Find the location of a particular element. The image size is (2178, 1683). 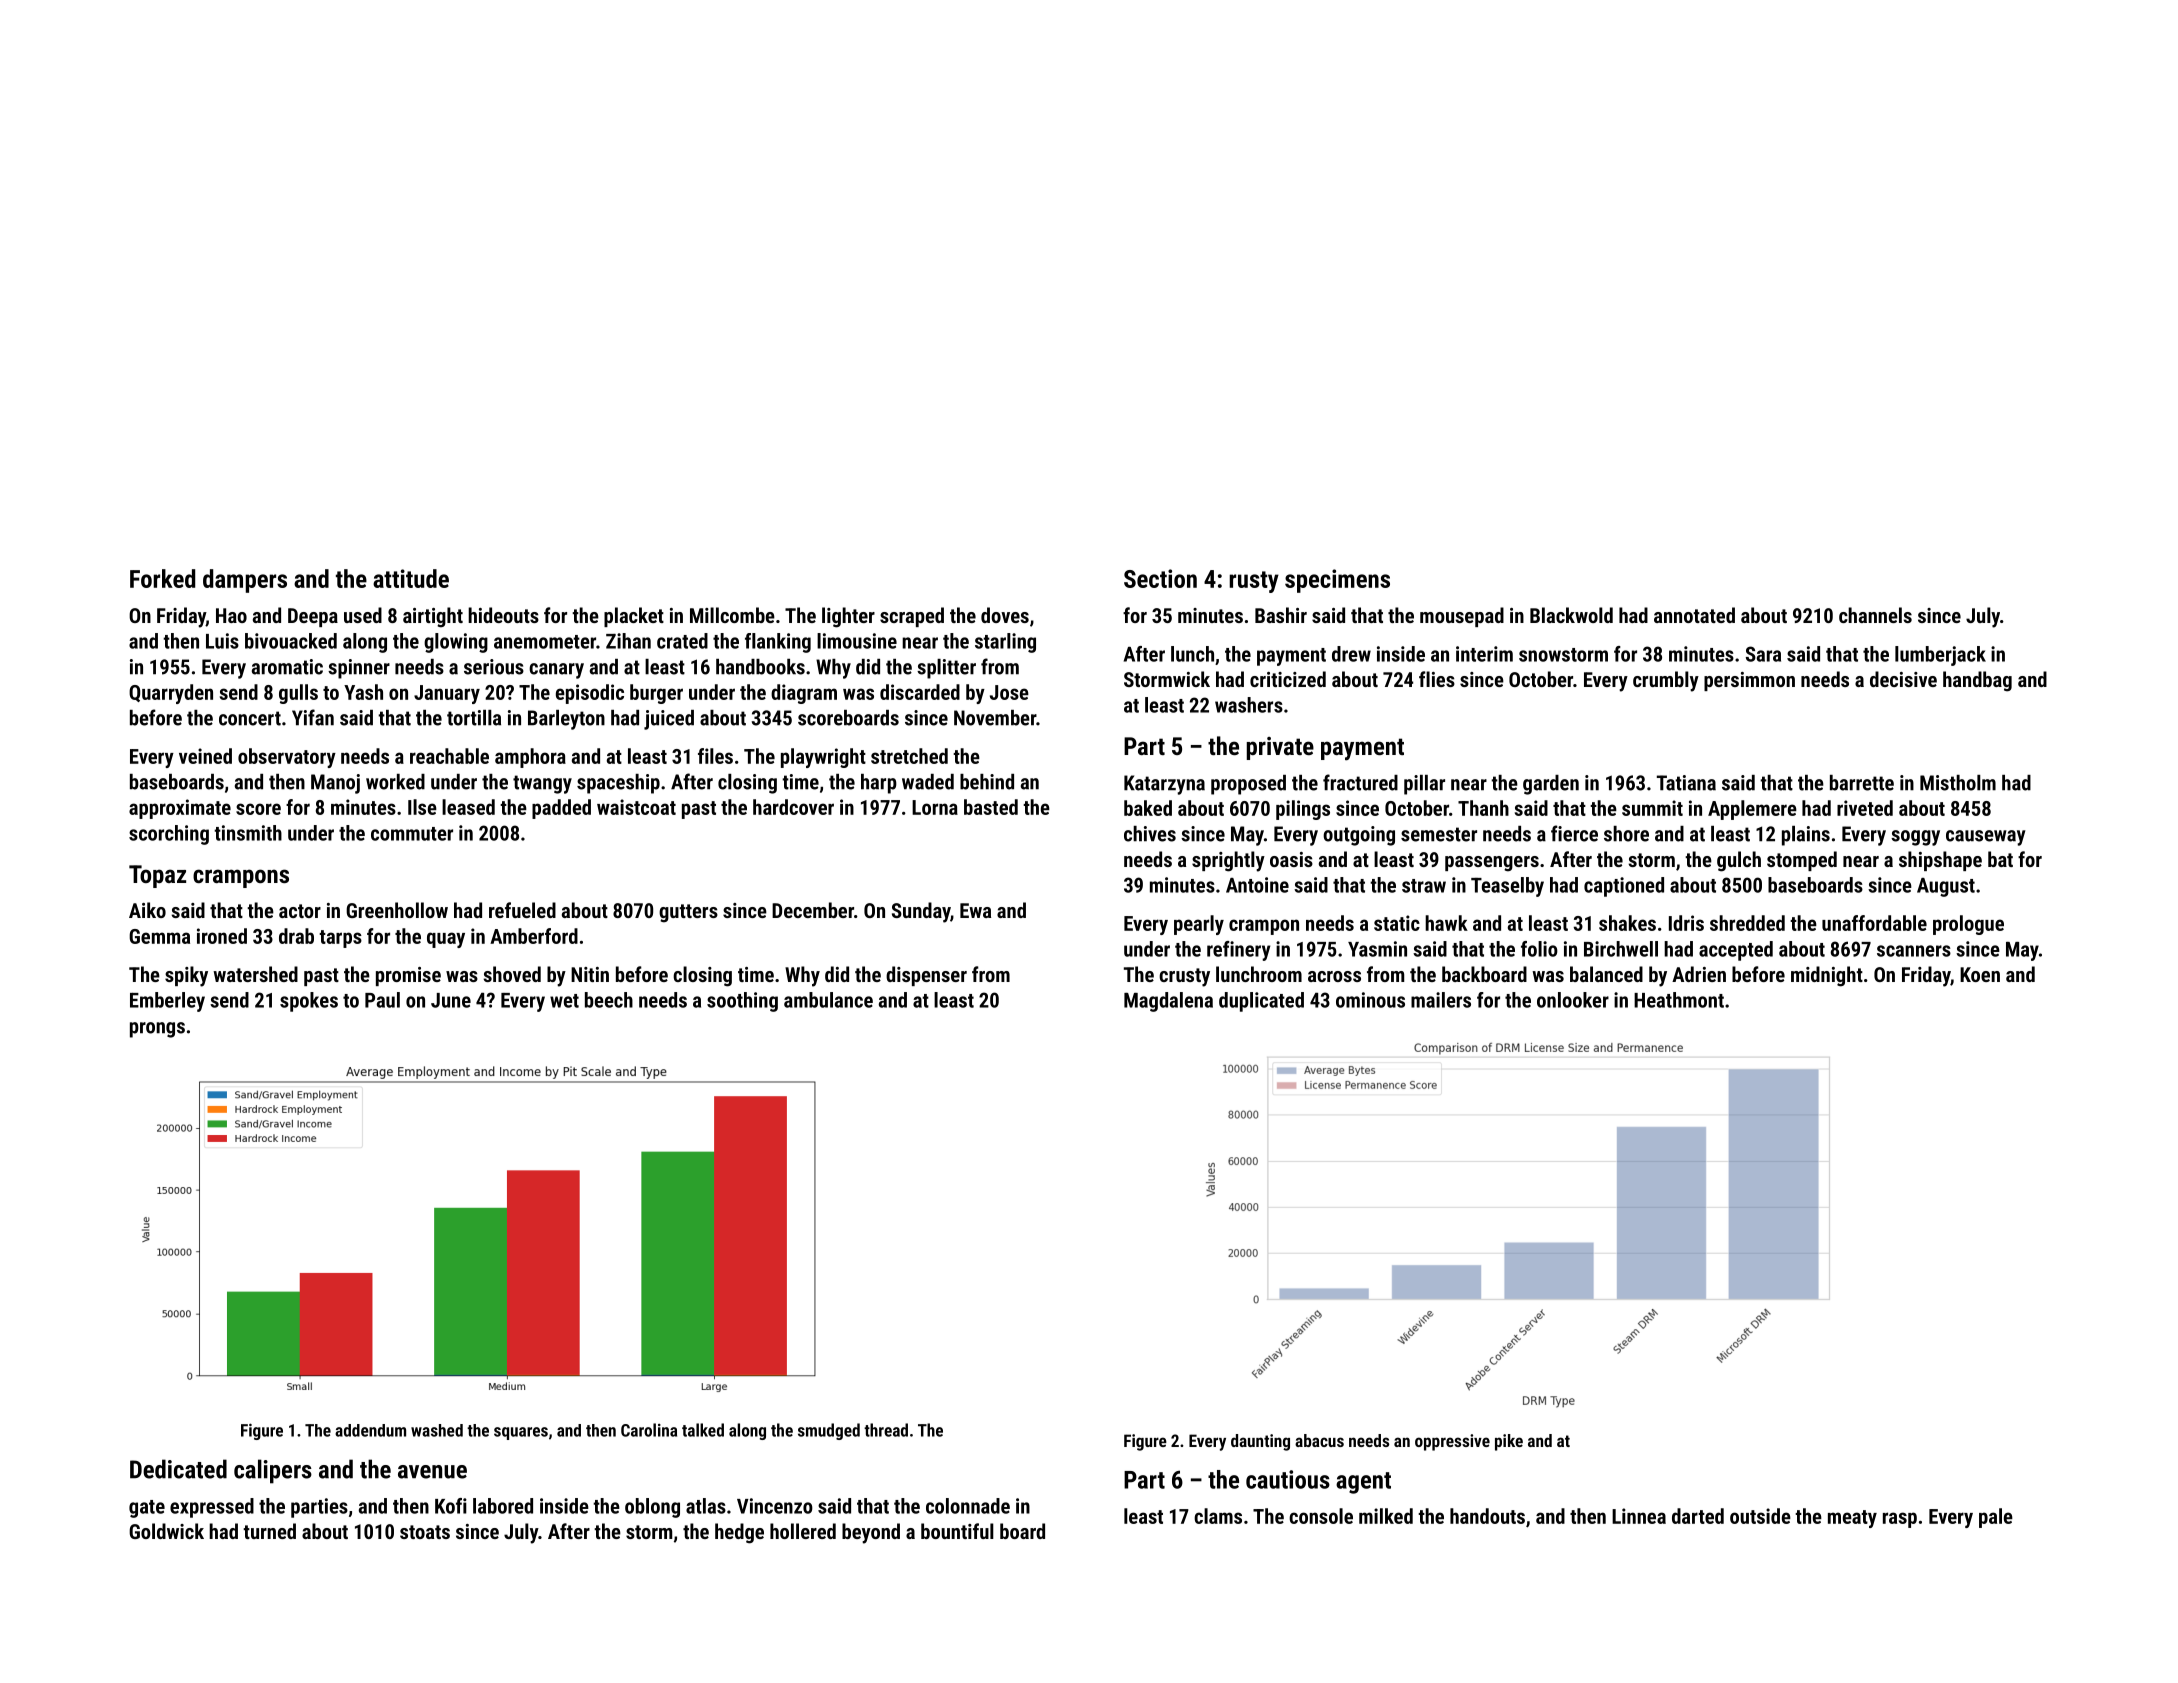

Dedicated is located at coordinates (178, 1469).
